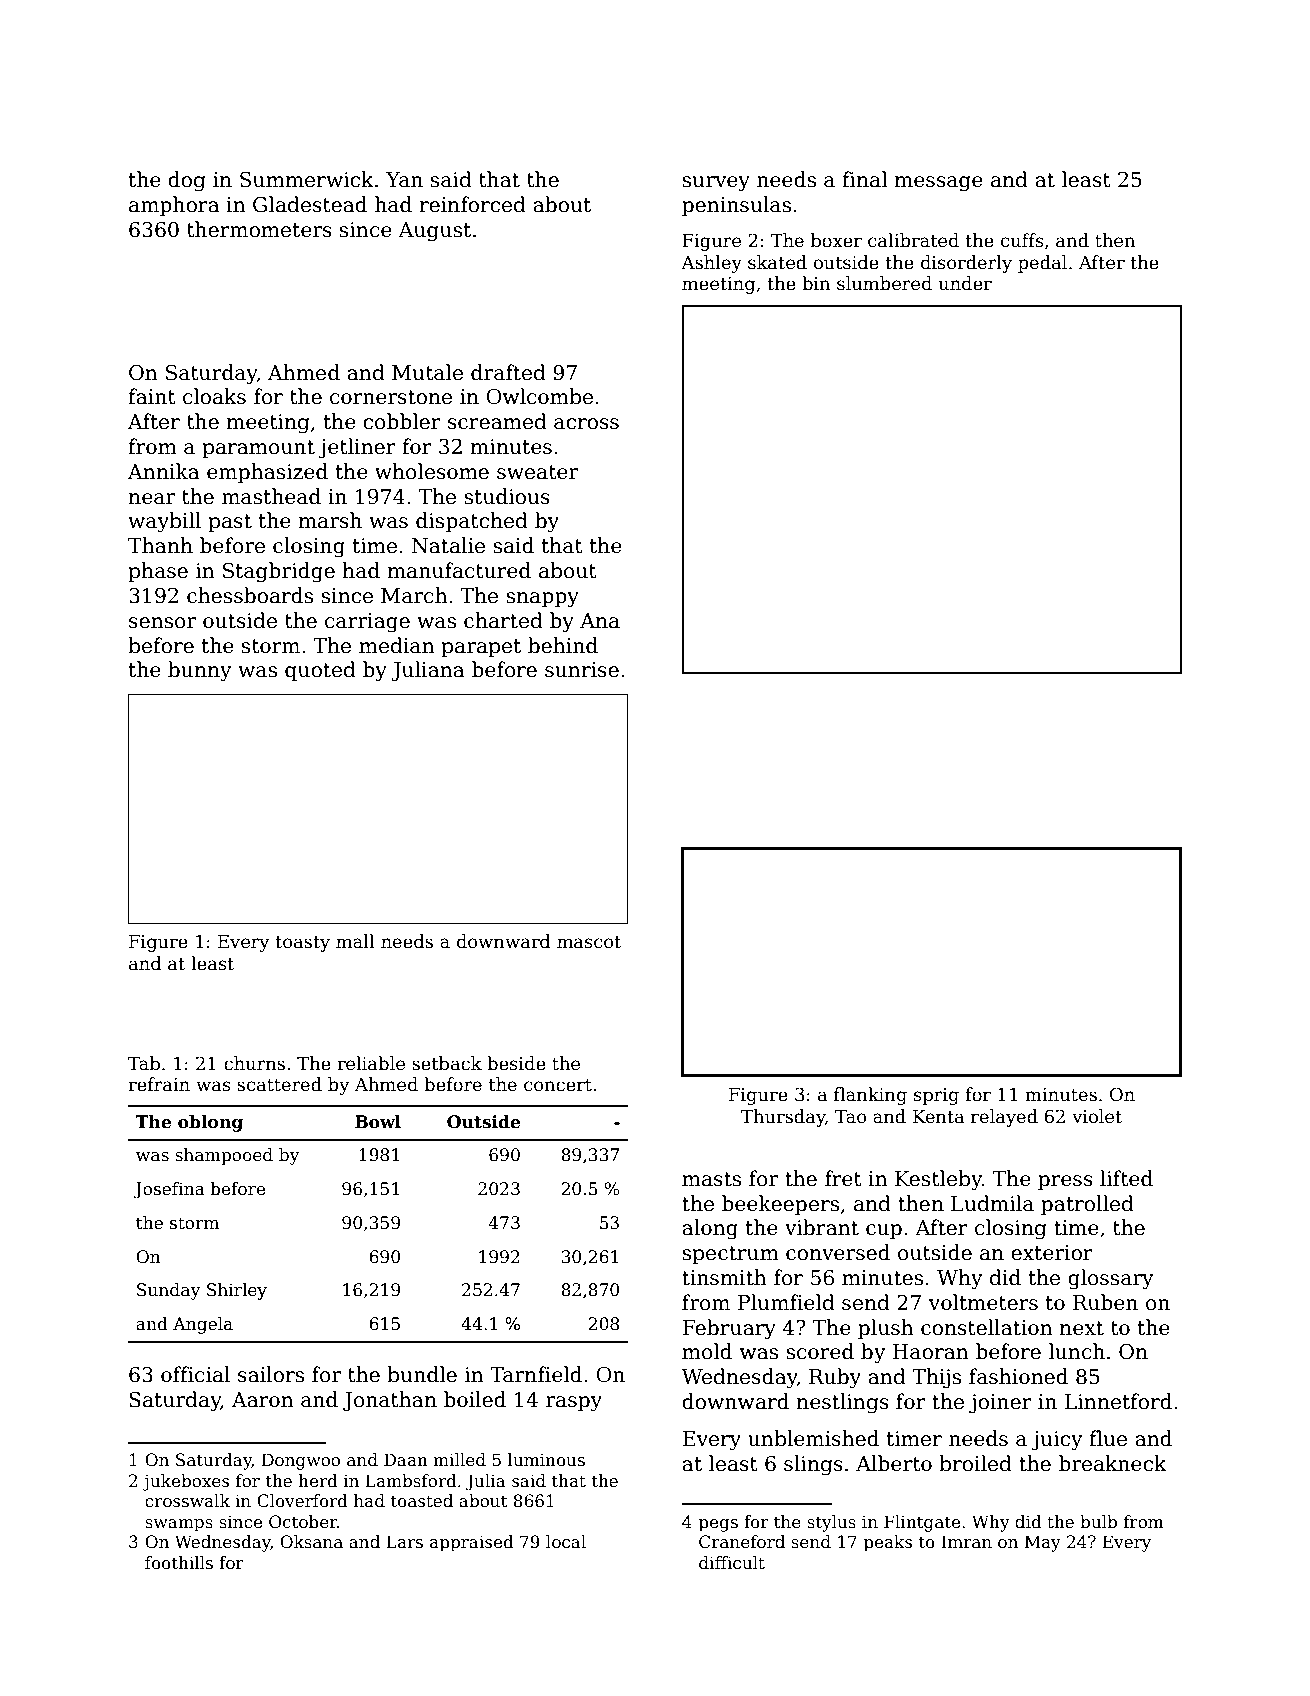  I want to click on mascot, so click(589, 942).
